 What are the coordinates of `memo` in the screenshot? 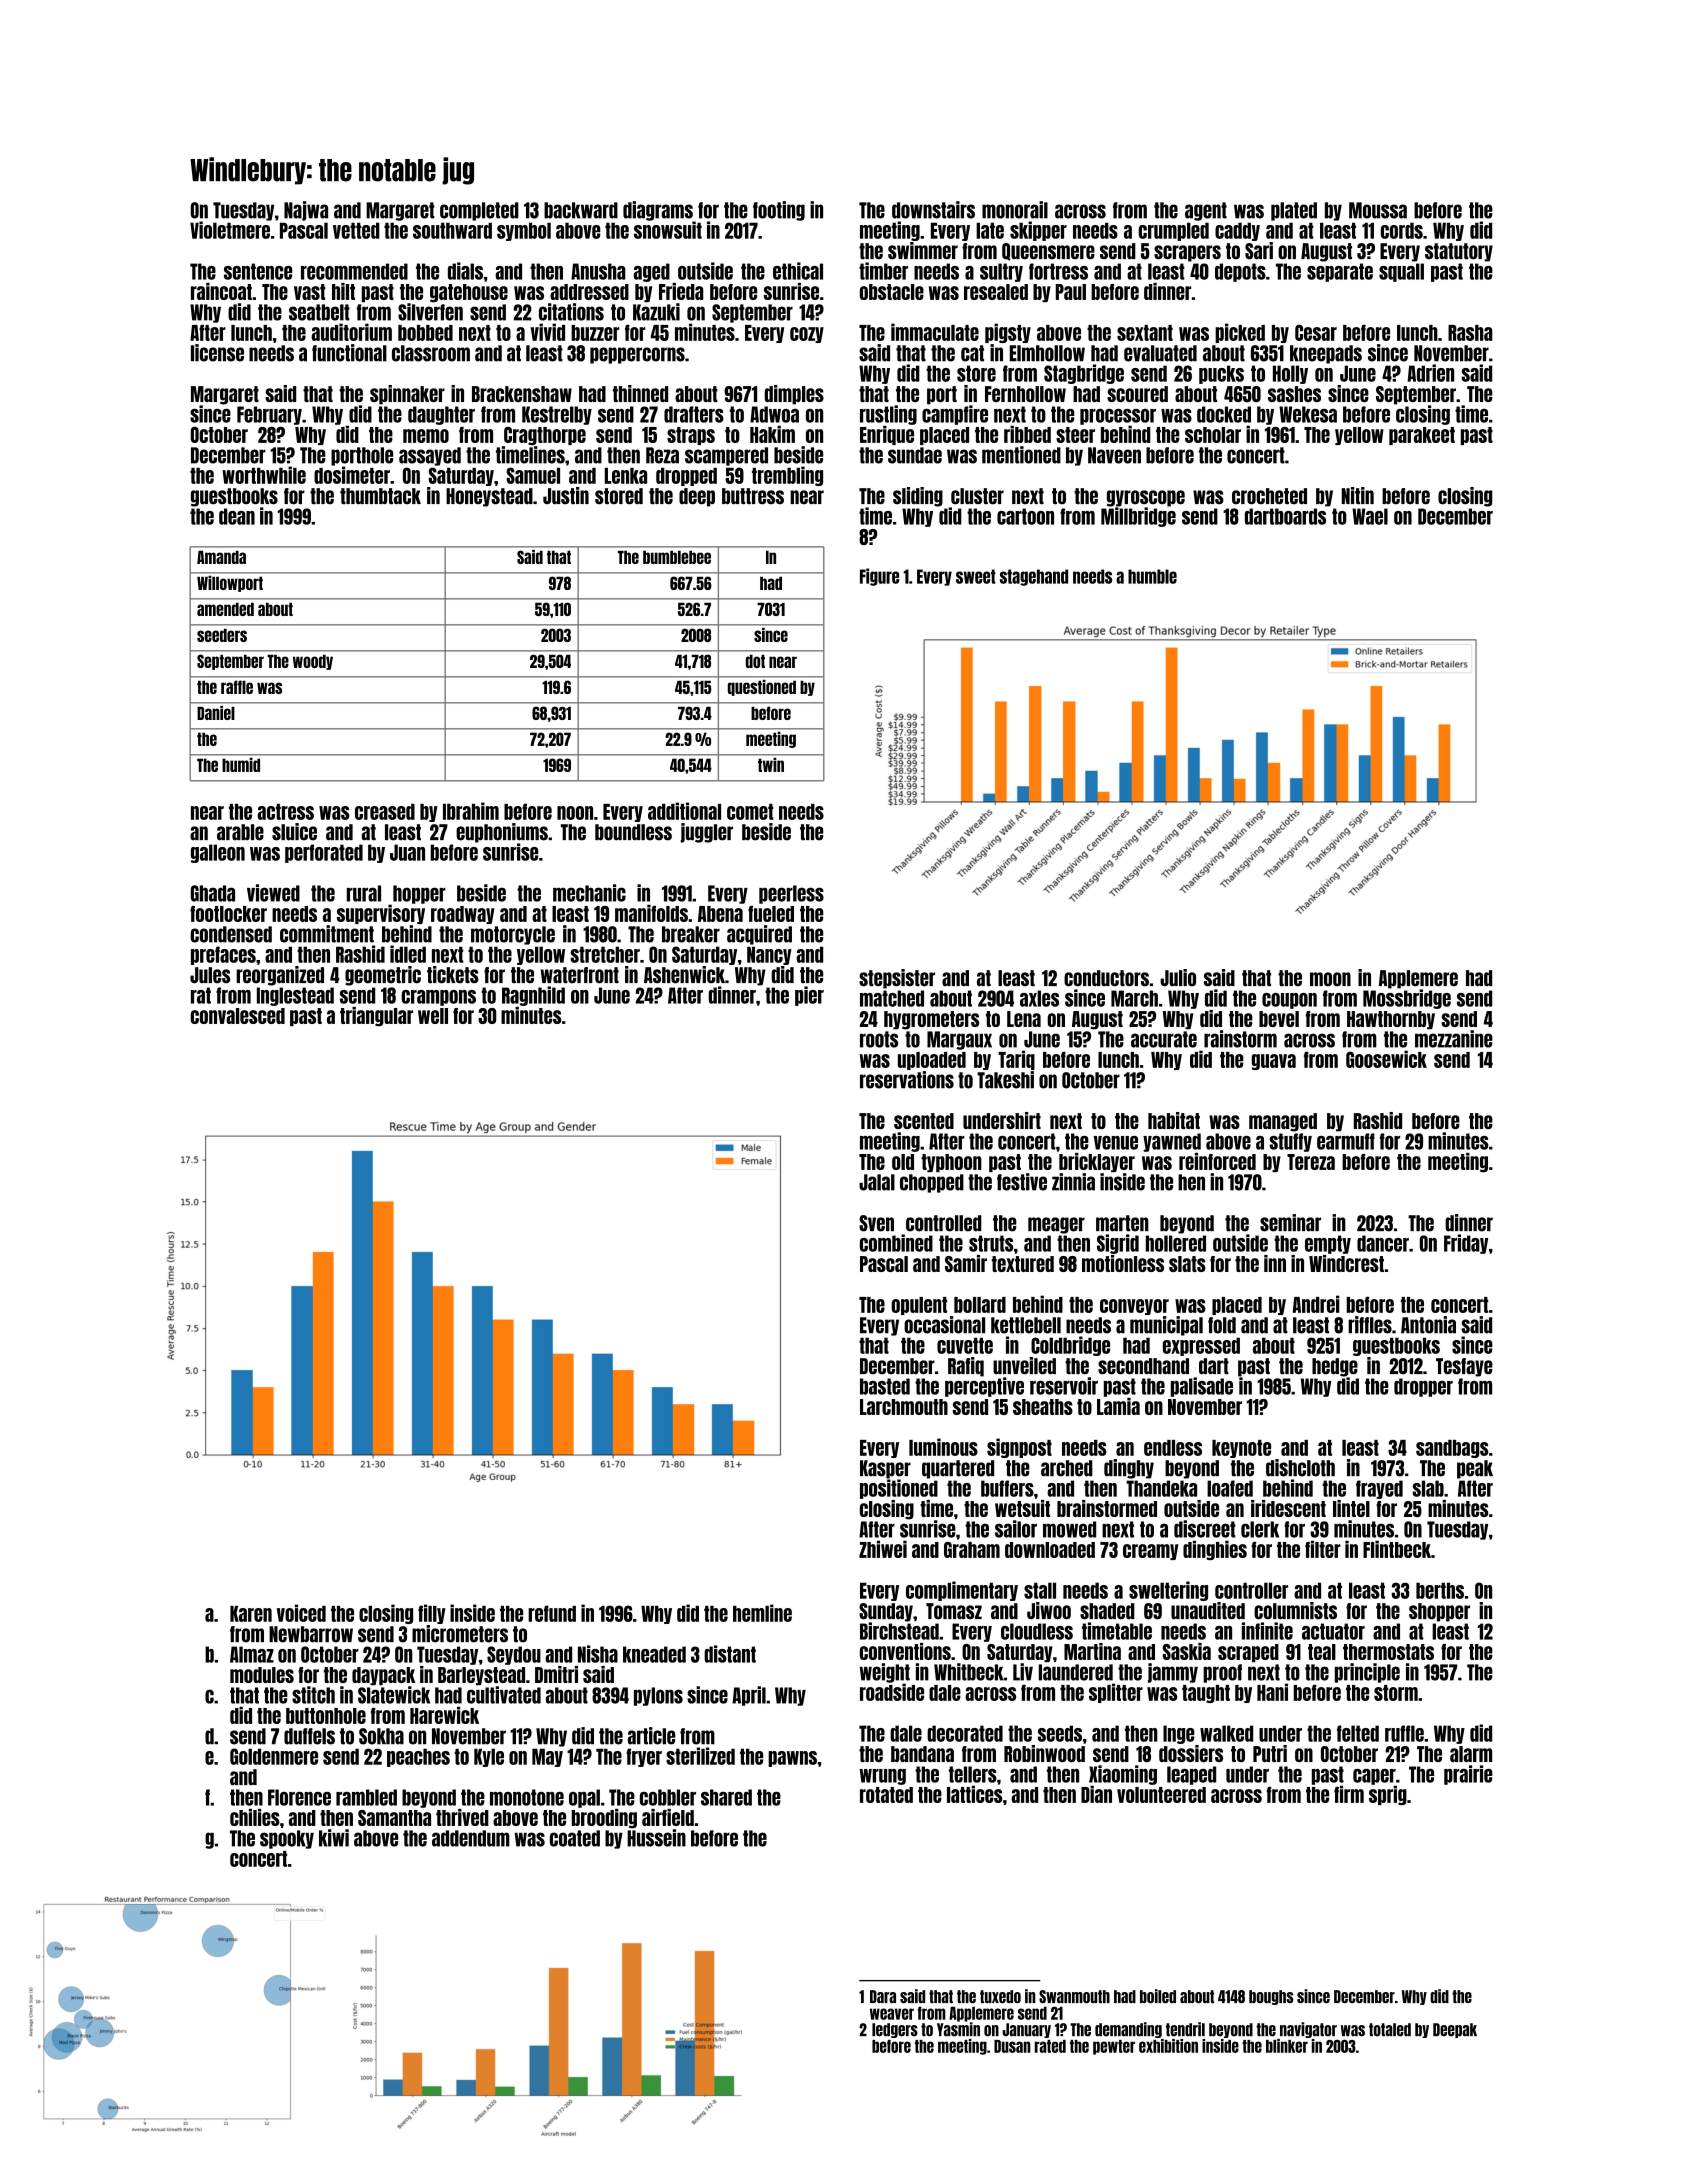 It's located at (426, 436).
